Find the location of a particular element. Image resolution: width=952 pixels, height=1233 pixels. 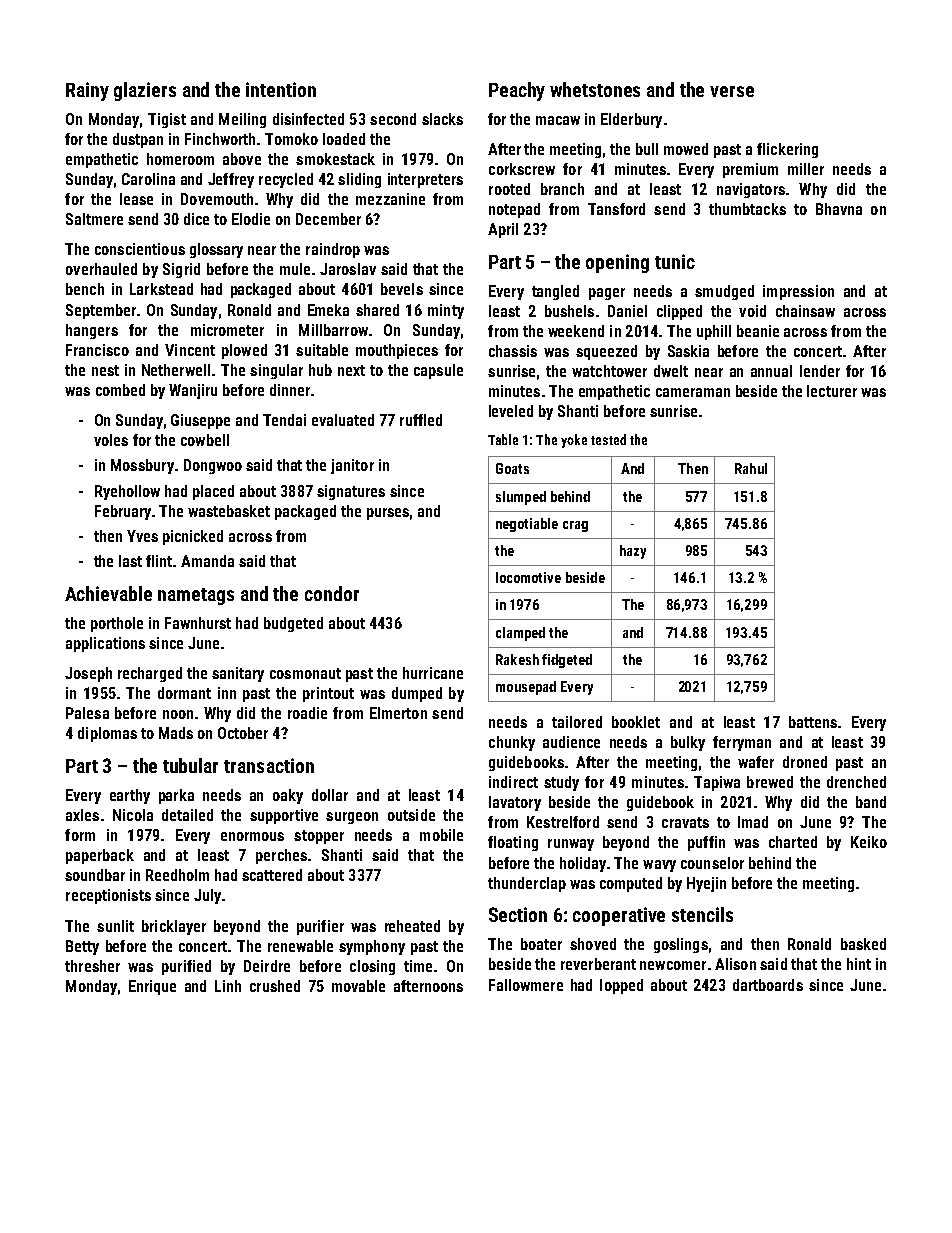

floating is located at coordinates (513, 843).
